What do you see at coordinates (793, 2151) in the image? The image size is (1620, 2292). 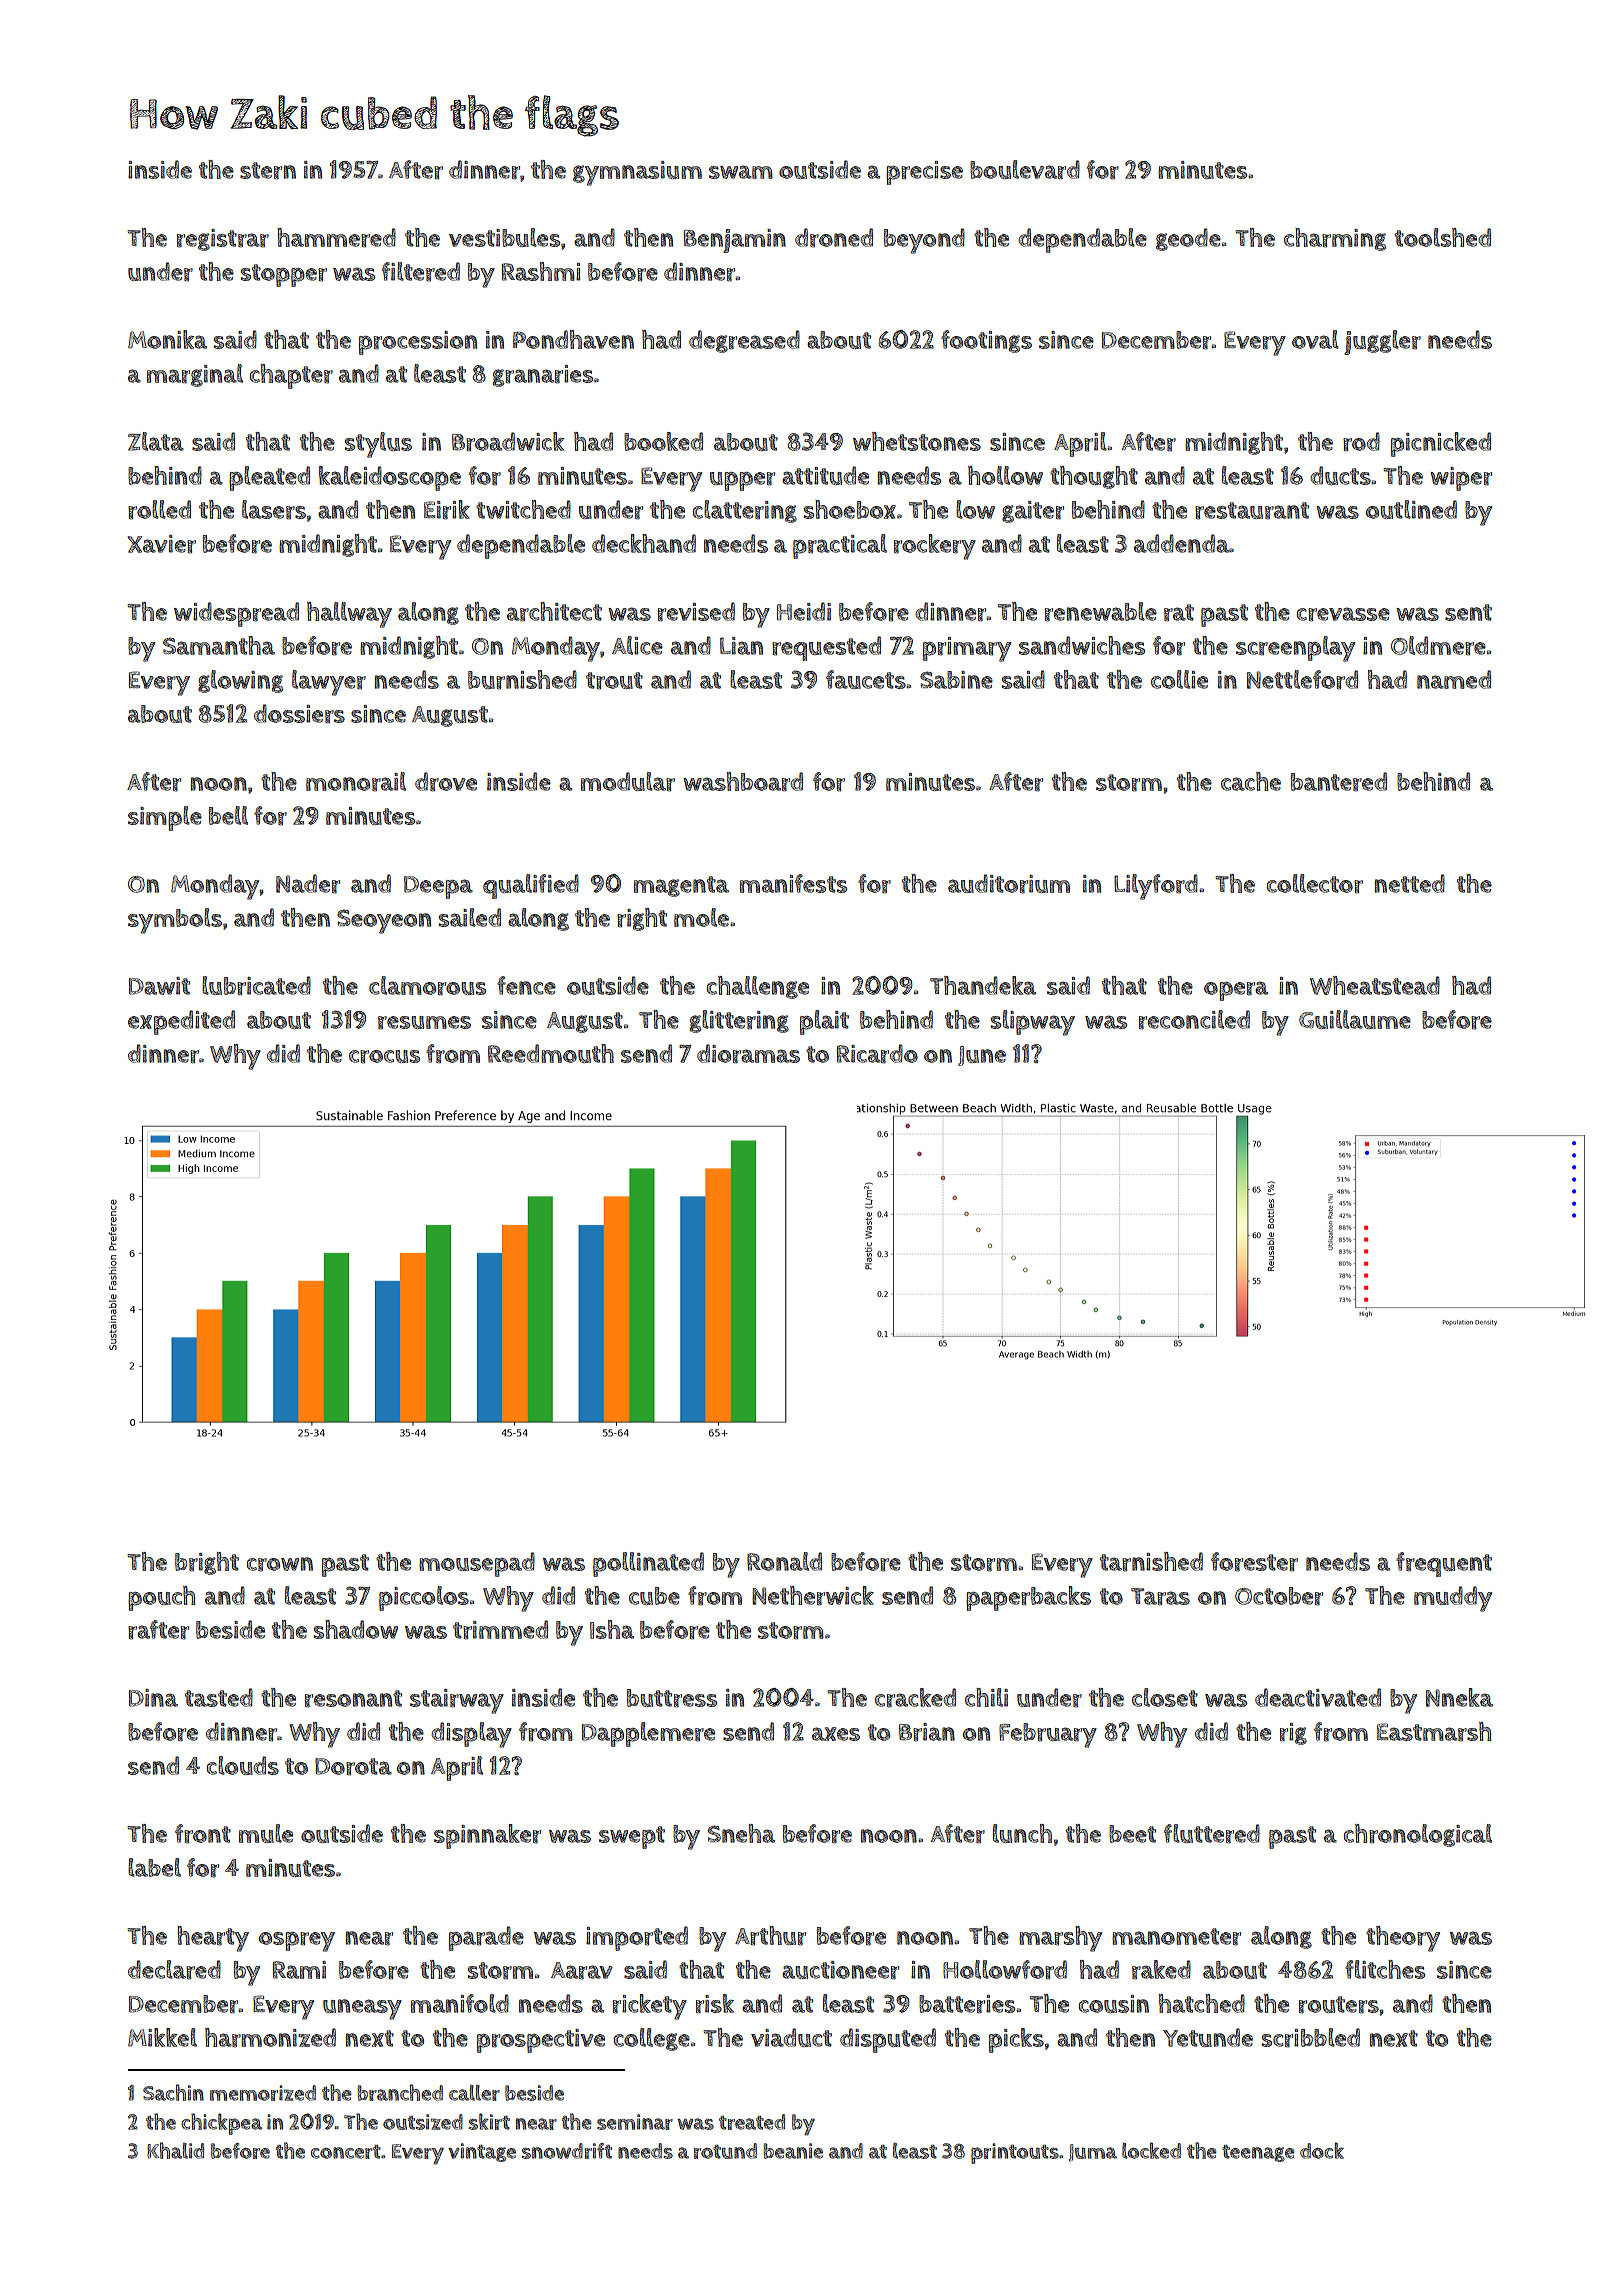 I see `beanie` at bounding box center [793, 2151].
